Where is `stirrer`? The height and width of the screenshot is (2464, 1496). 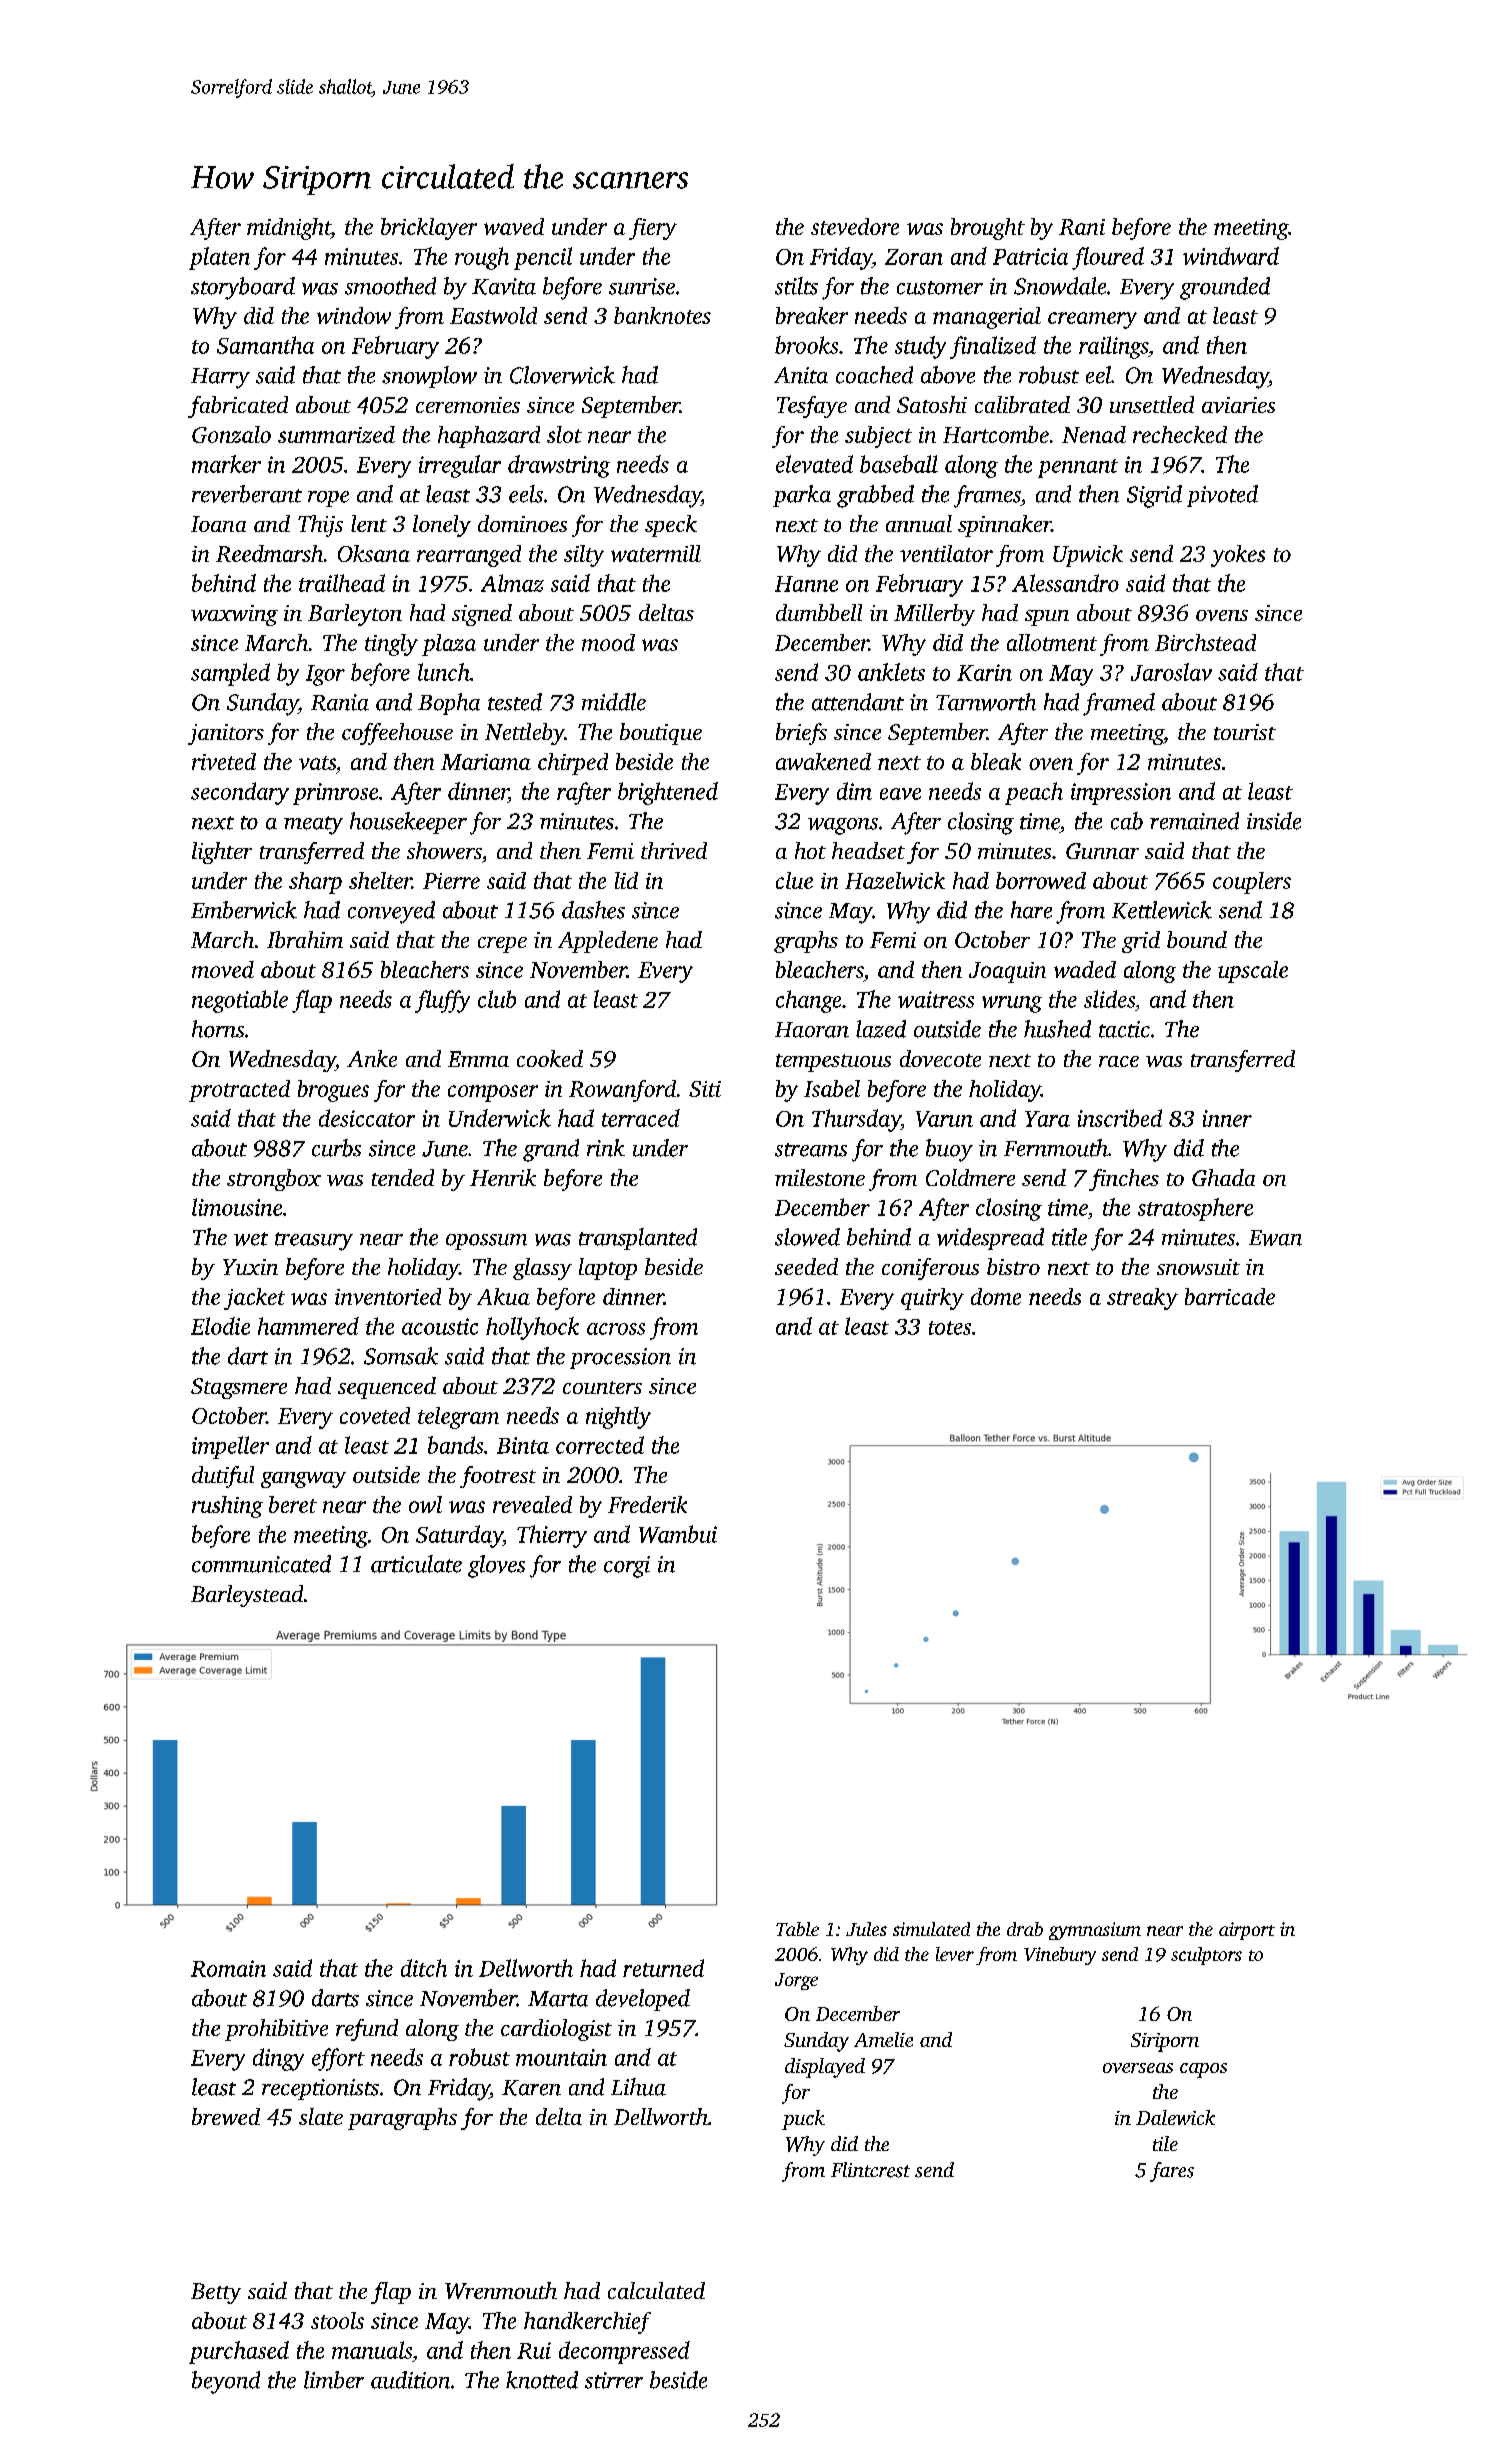
stirrer is located at coordinates (614, 2380).
